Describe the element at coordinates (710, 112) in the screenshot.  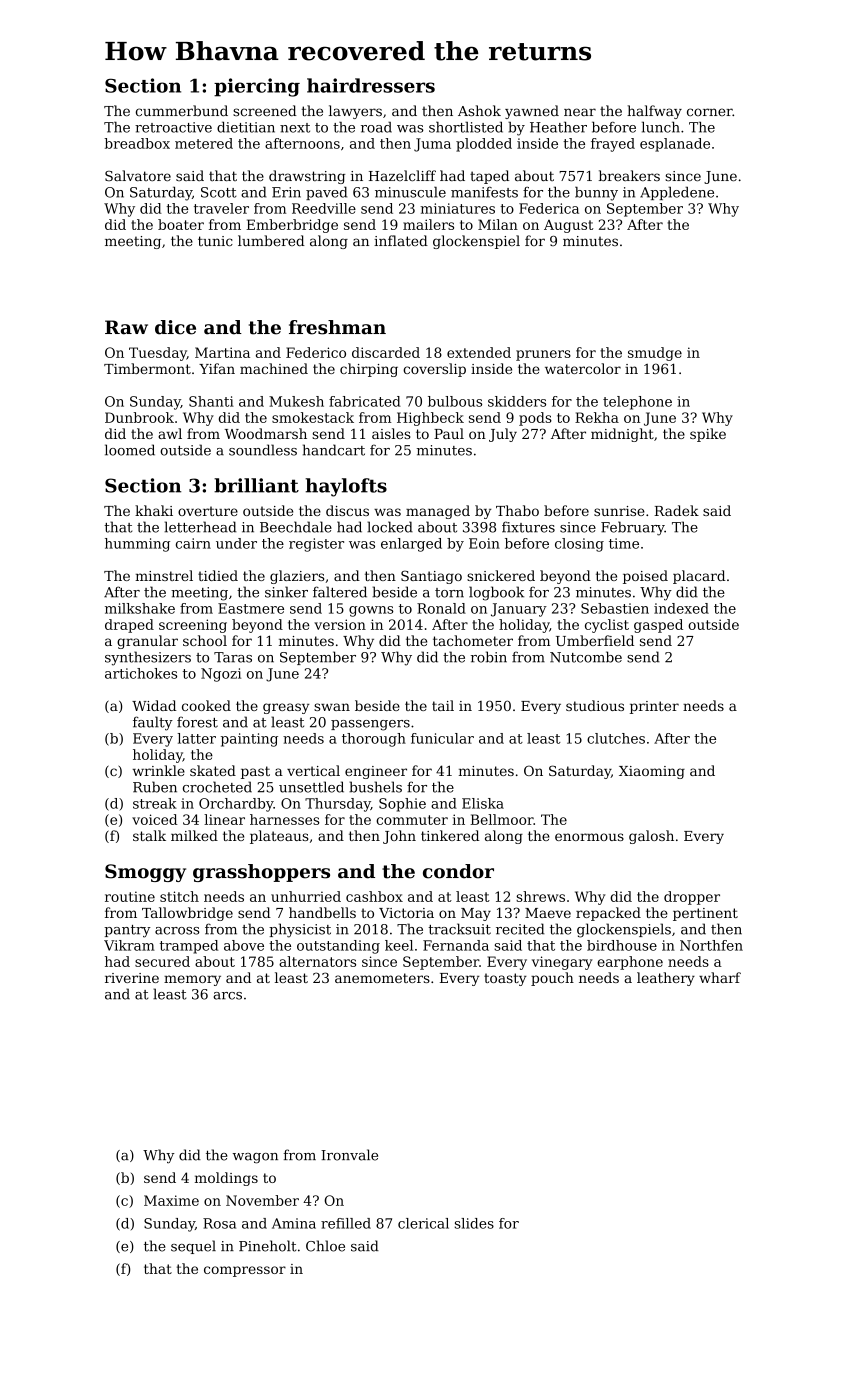
I see `corner` at that location.
